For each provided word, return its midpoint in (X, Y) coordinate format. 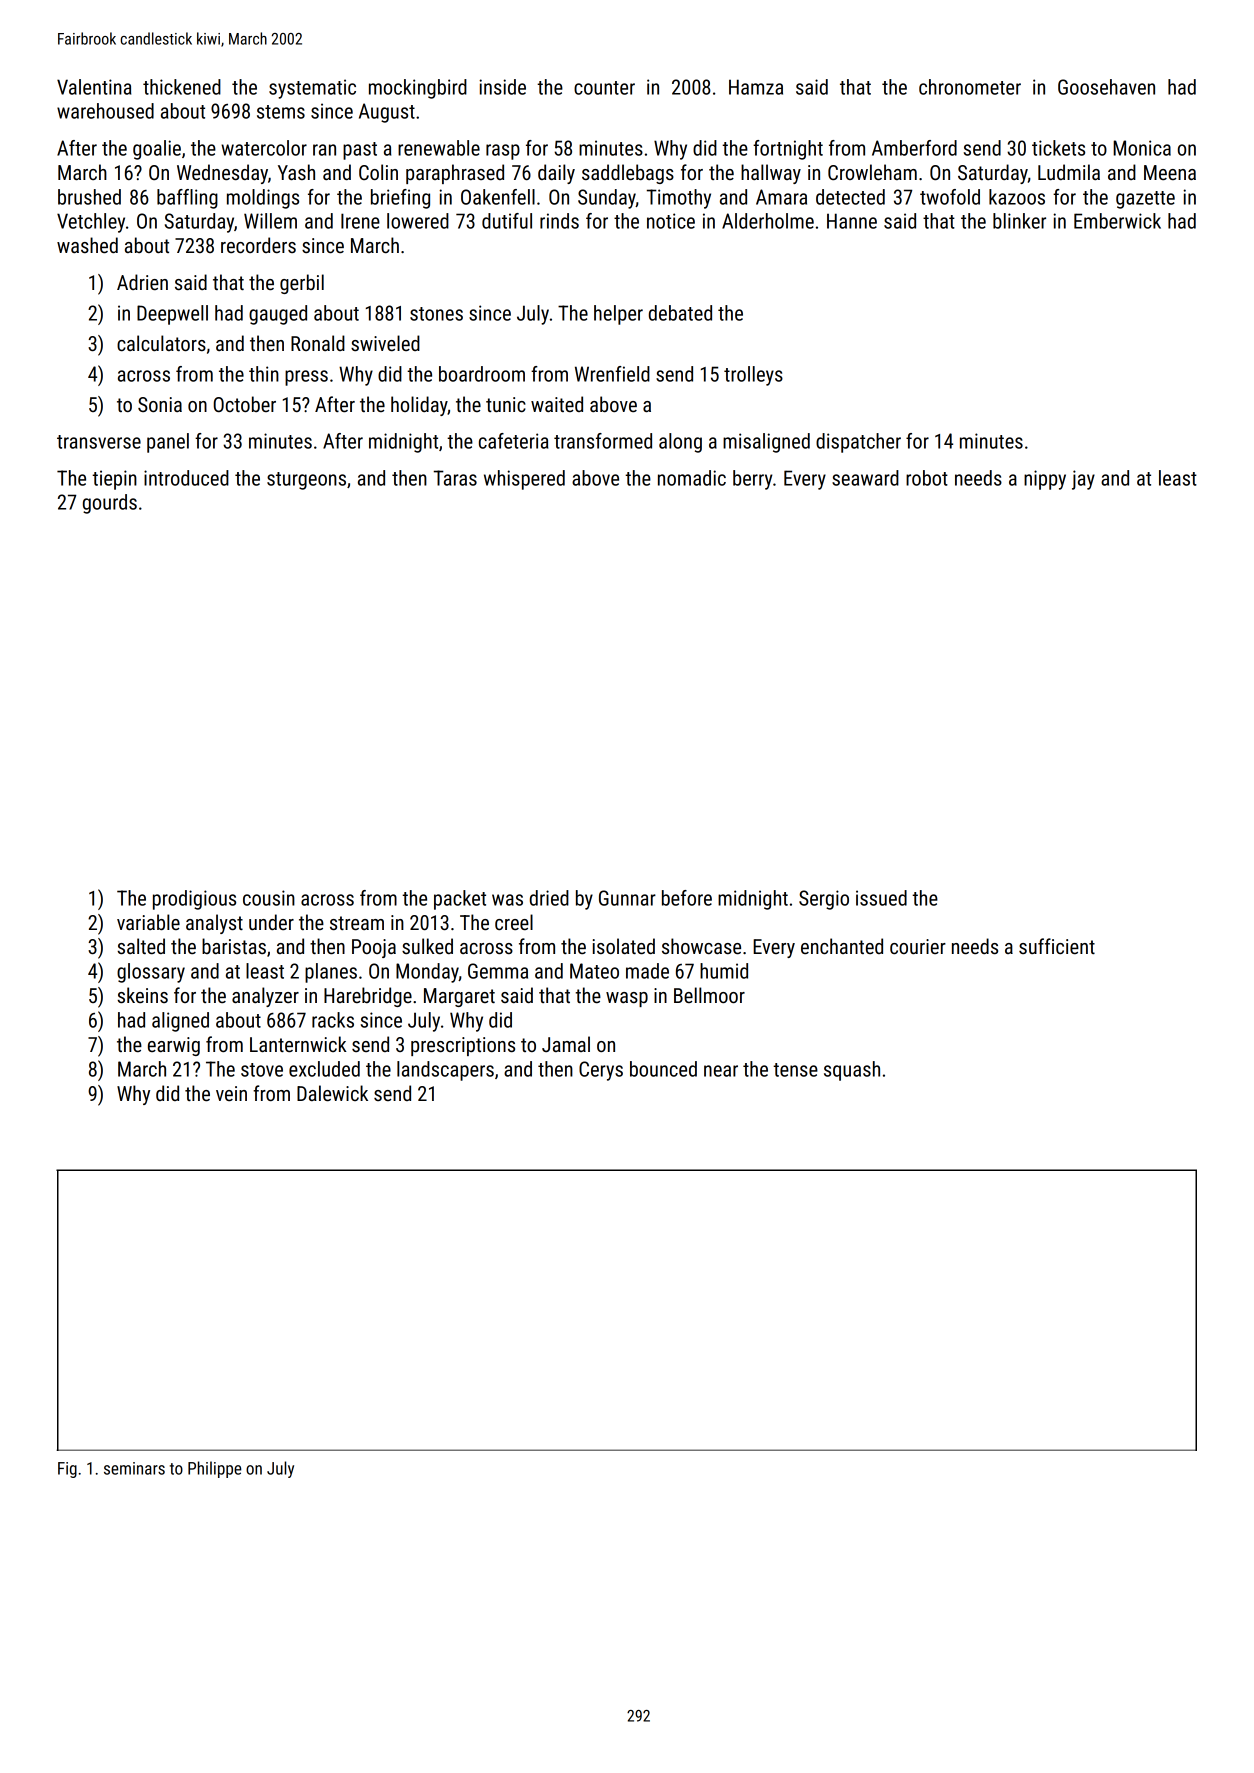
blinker (1019, 221)
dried (549, 898)
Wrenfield (612, 374)
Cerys (601, 1071)
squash (852, 1071)
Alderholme (768, 221)
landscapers (445, 1071)
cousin (269, 898)
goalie (157, 150)
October (244, 404)
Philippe (214, 1469)
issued (881, 898)
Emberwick (1117, 221)
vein (231, 1093)
